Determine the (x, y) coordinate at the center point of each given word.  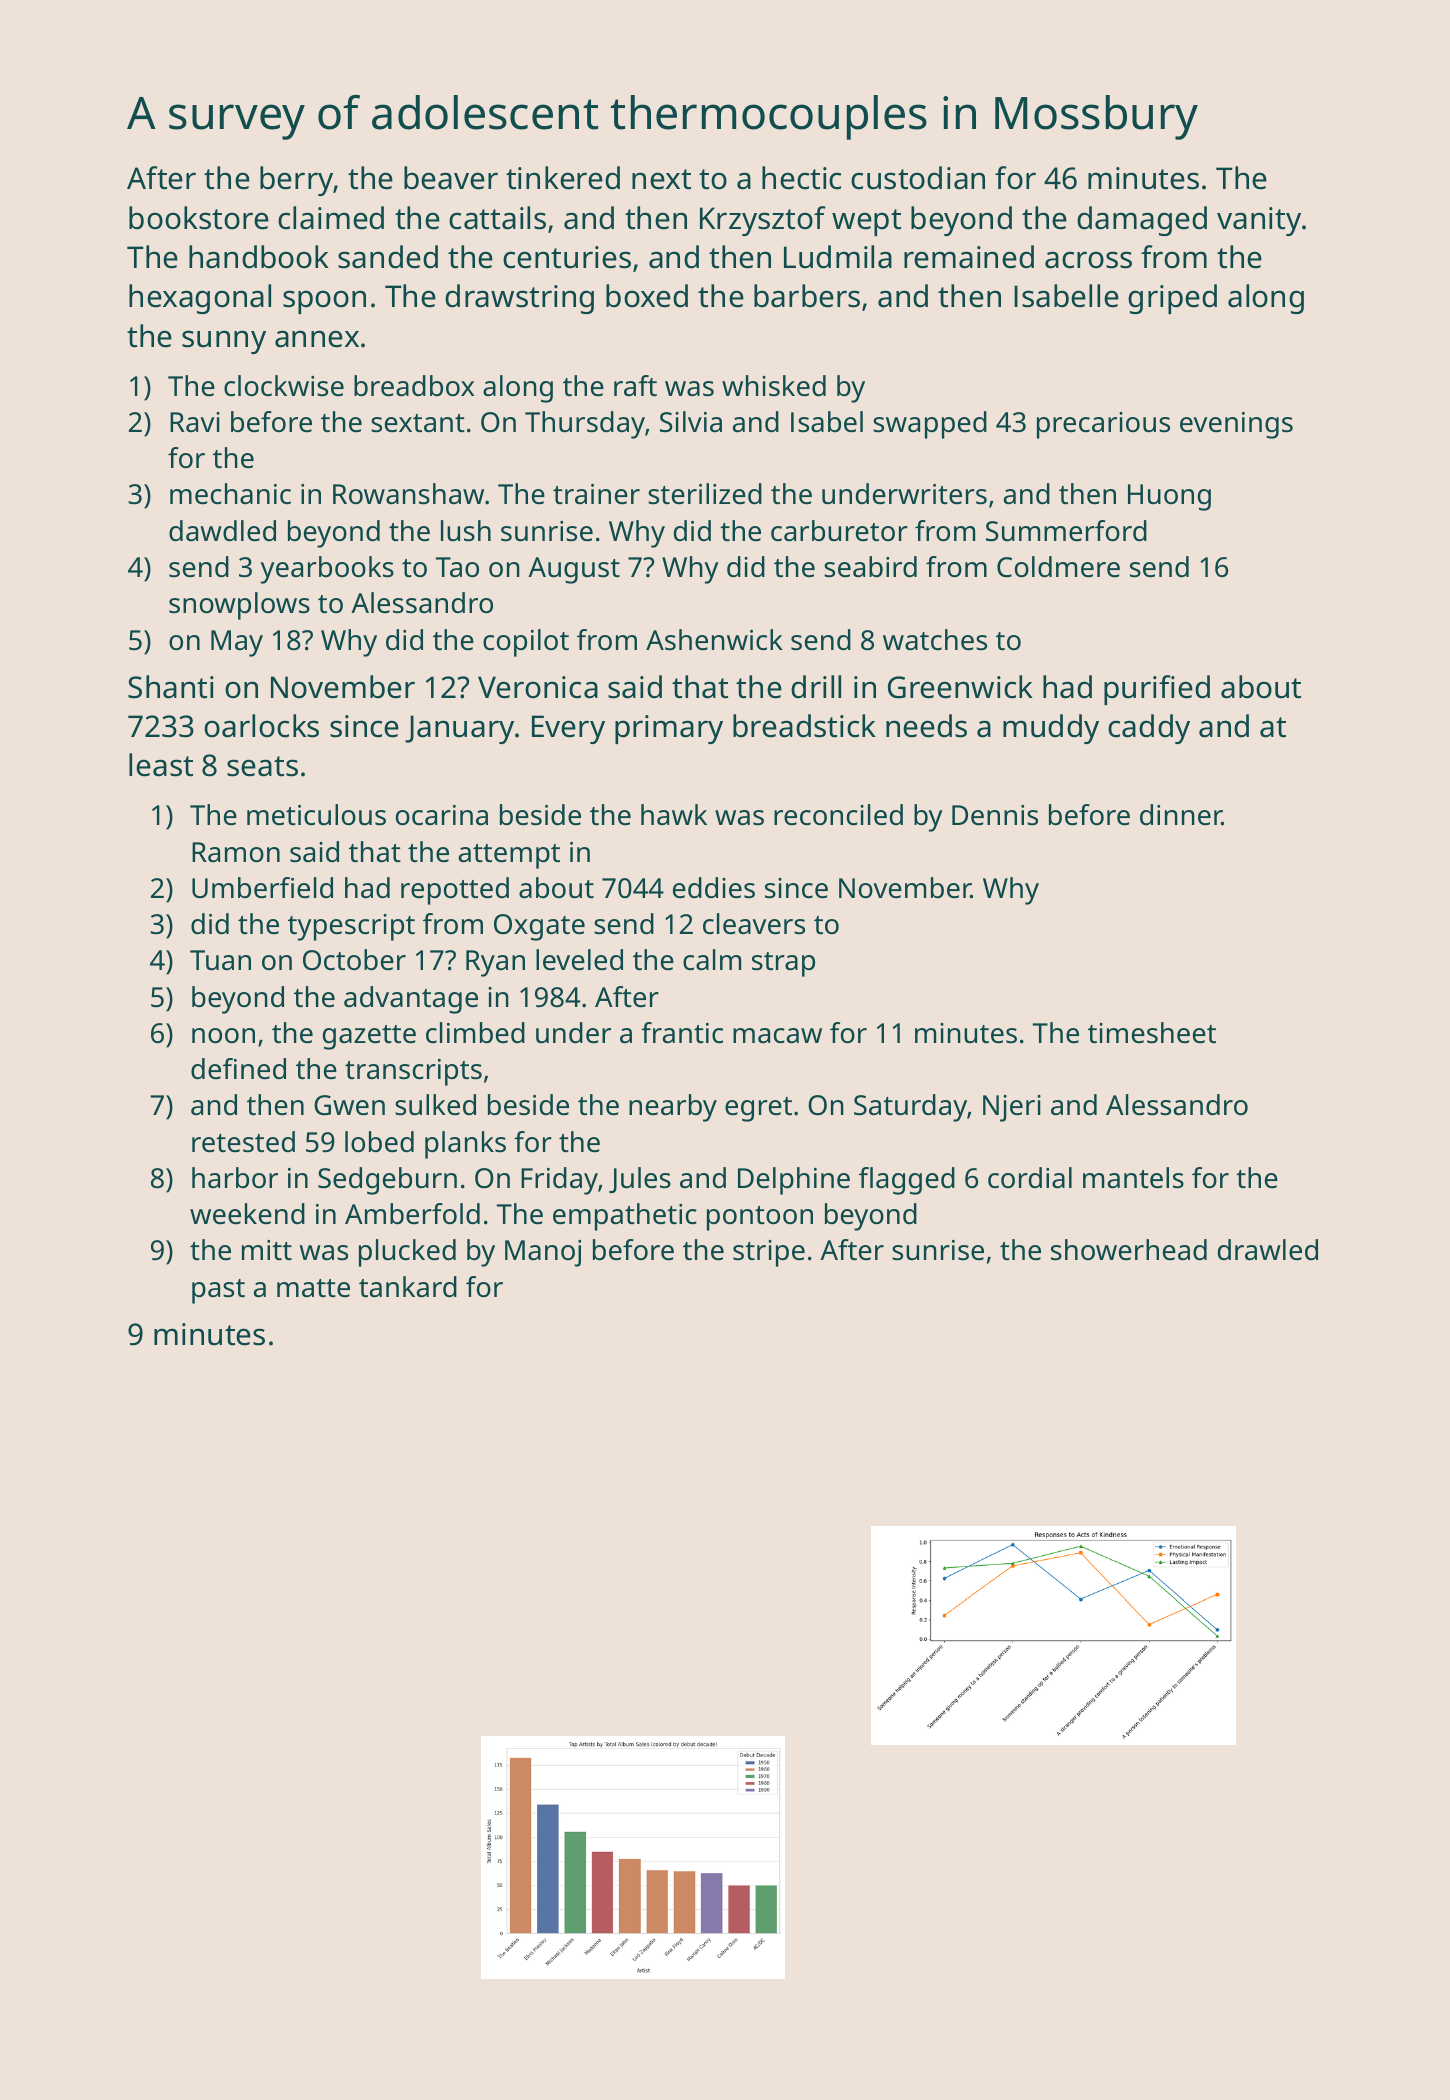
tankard (408, 1287)
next (661, 179)
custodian (918, 178)
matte (313, 1288)
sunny (224, 342)
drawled (1268, 1250)
